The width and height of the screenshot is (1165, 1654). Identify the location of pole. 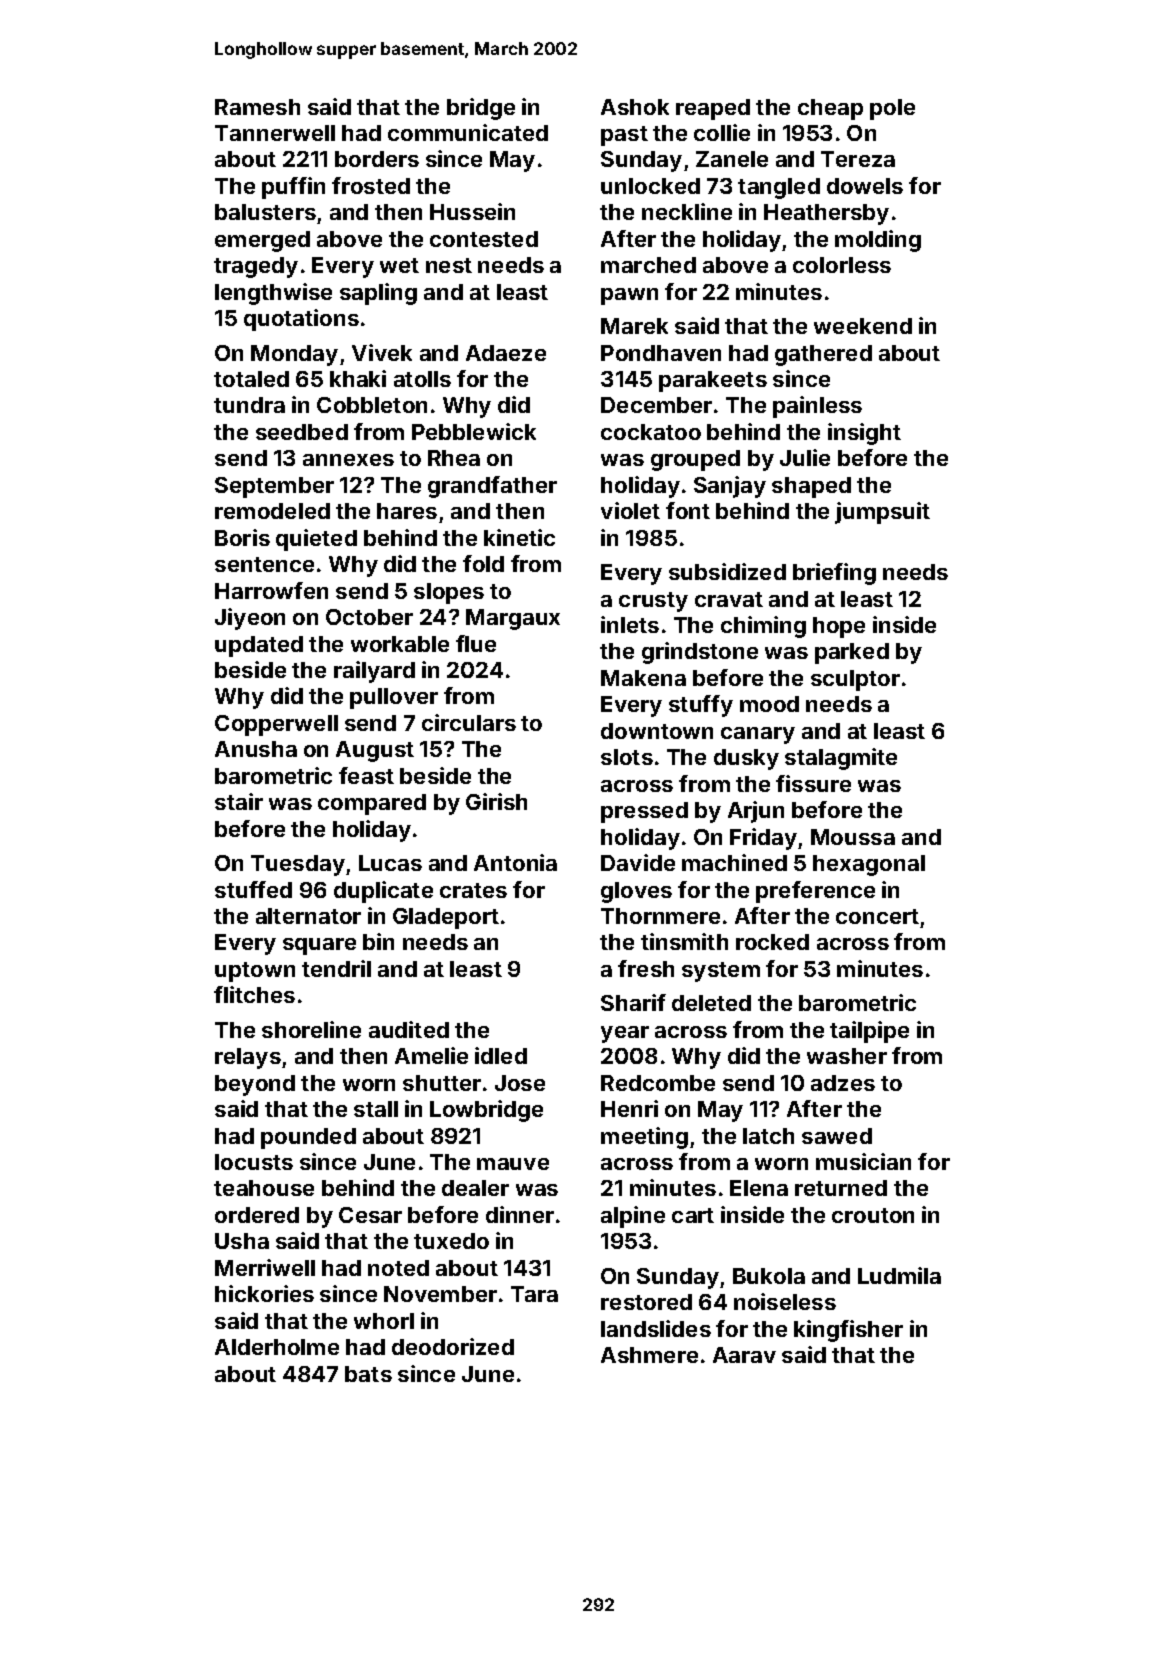
(892, 109).
